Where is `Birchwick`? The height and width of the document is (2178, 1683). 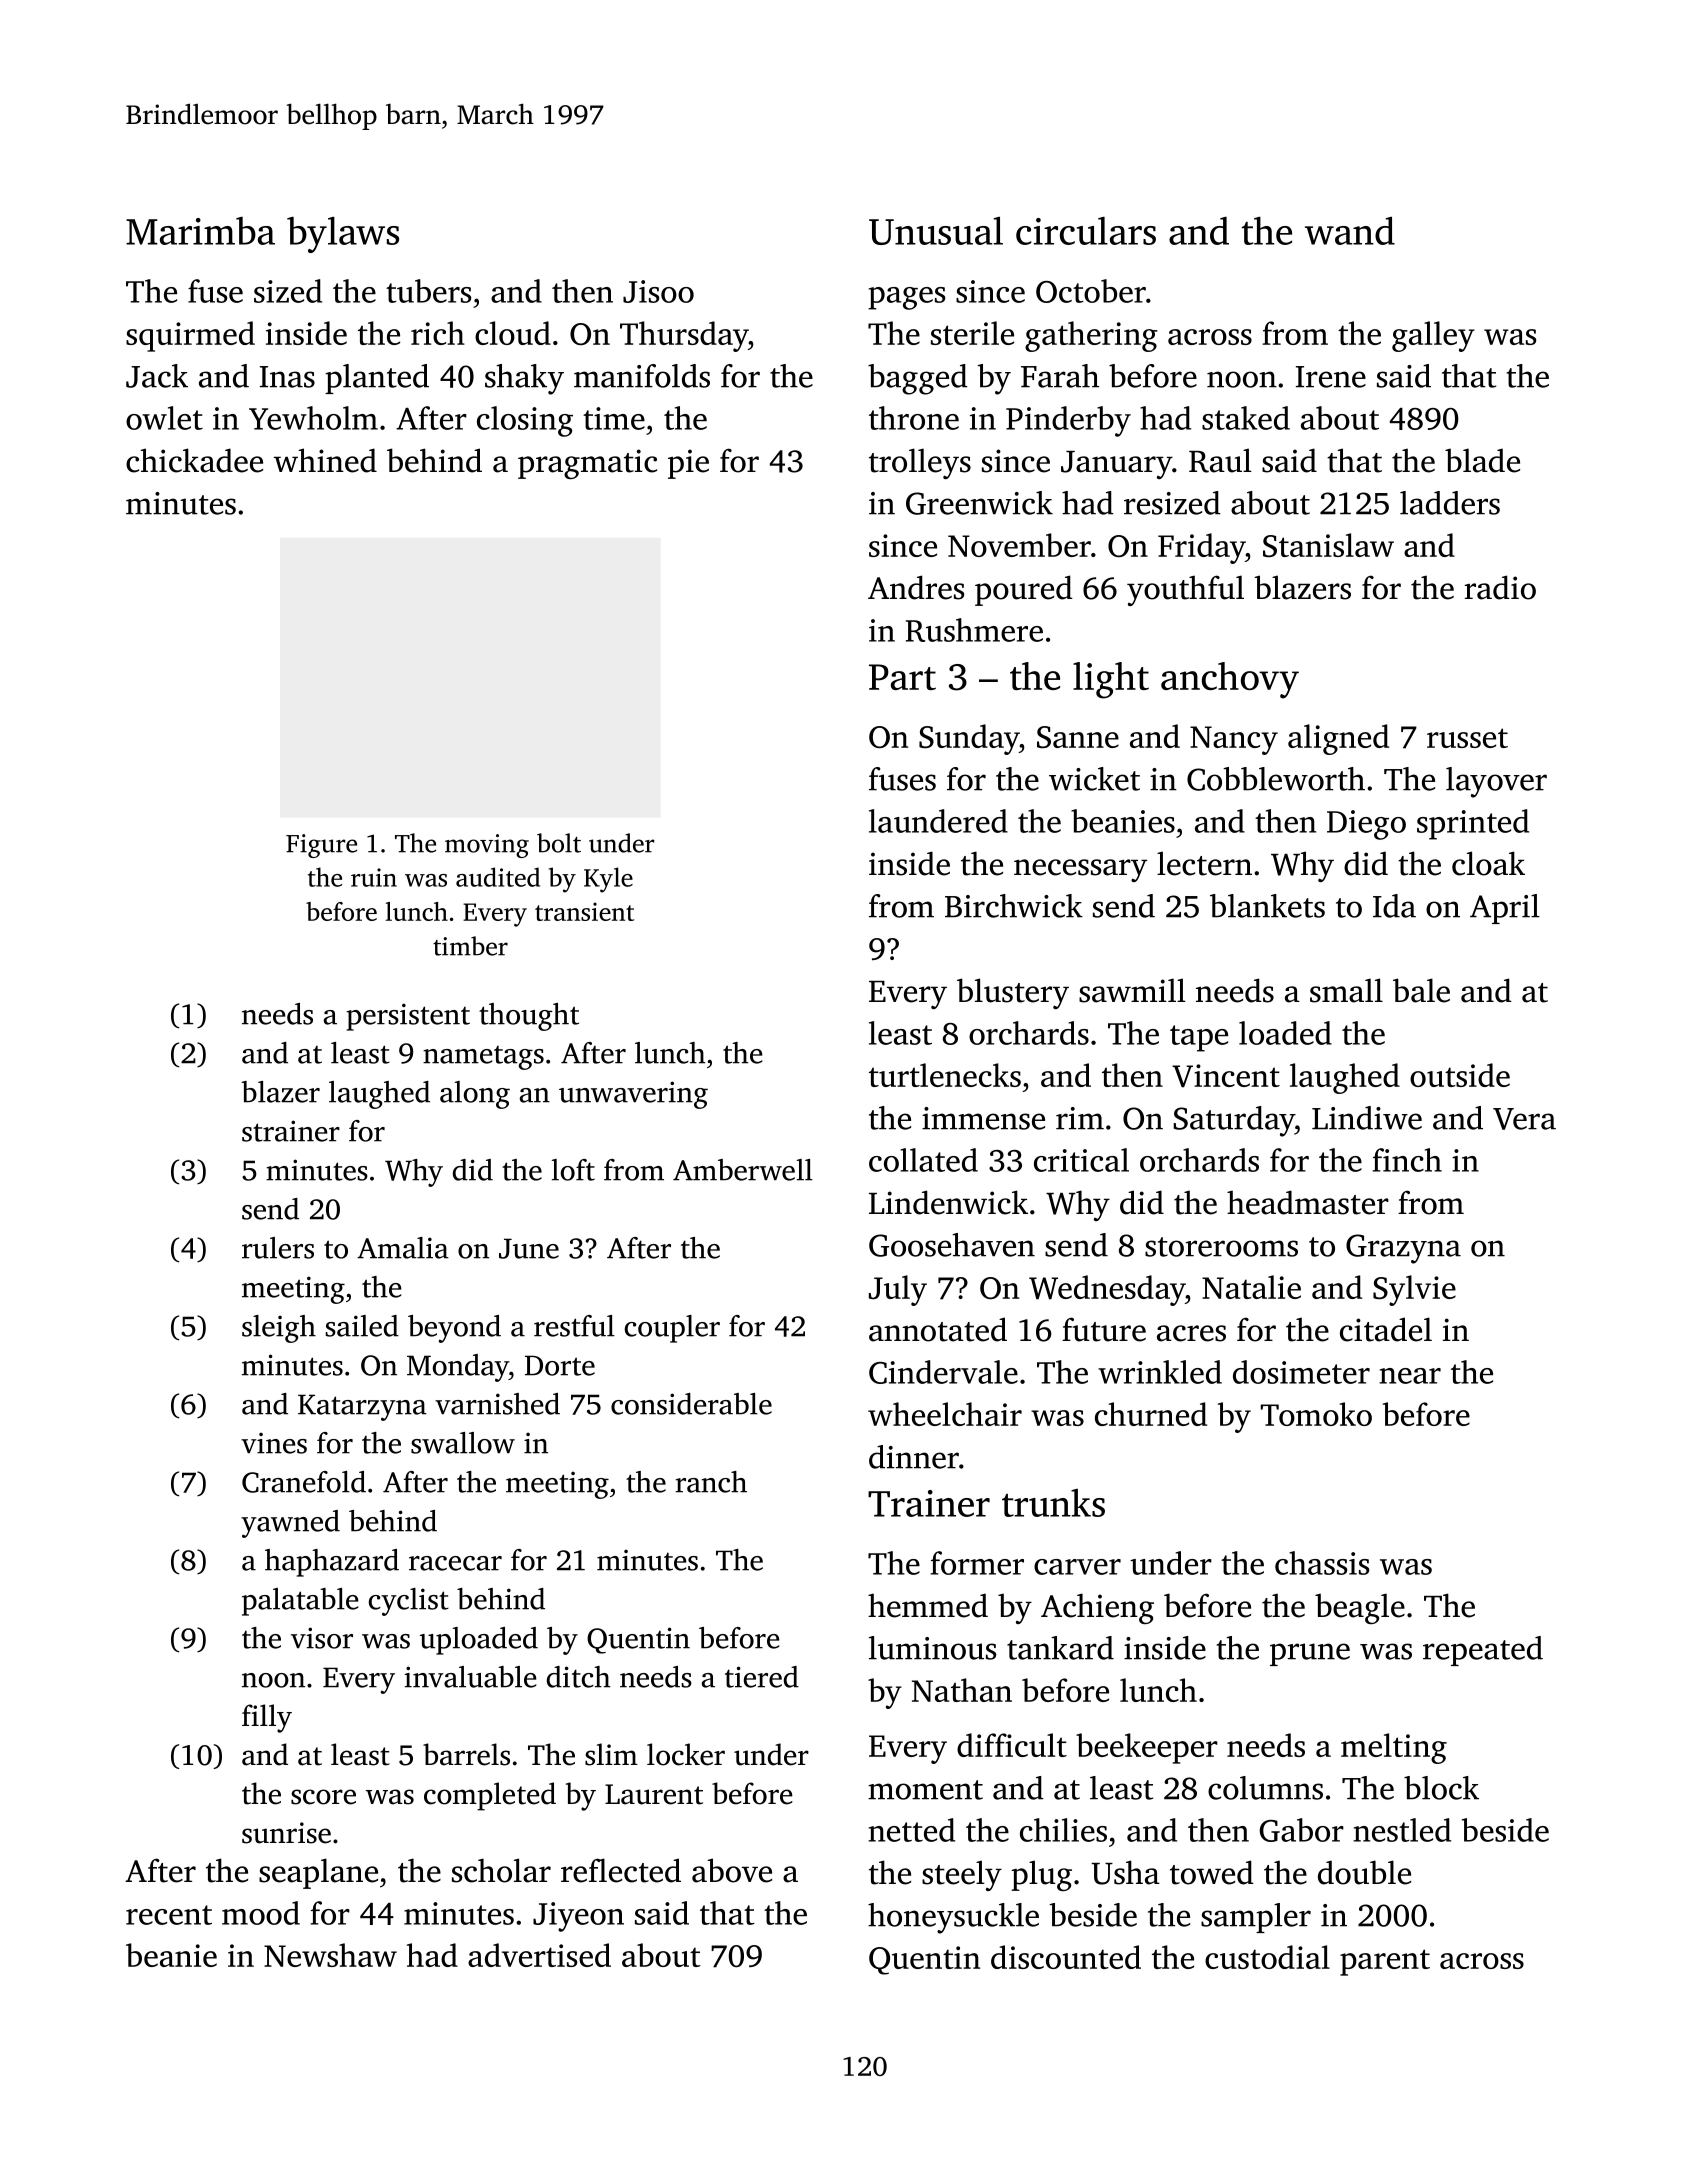
Birchwick is located at coordinates (1014, 906).
